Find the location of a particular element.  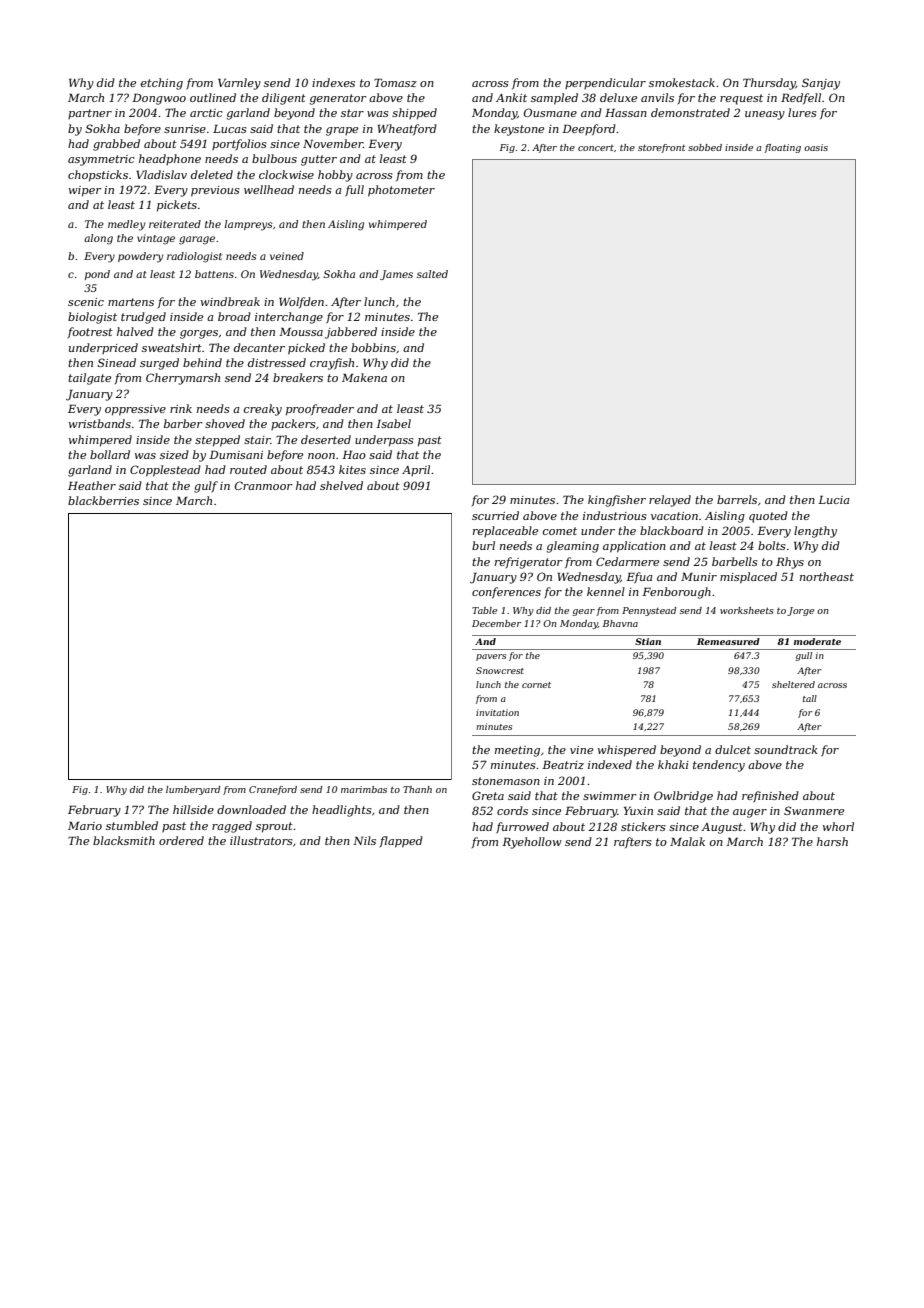

pavers is located at coordinates (491, 657).
